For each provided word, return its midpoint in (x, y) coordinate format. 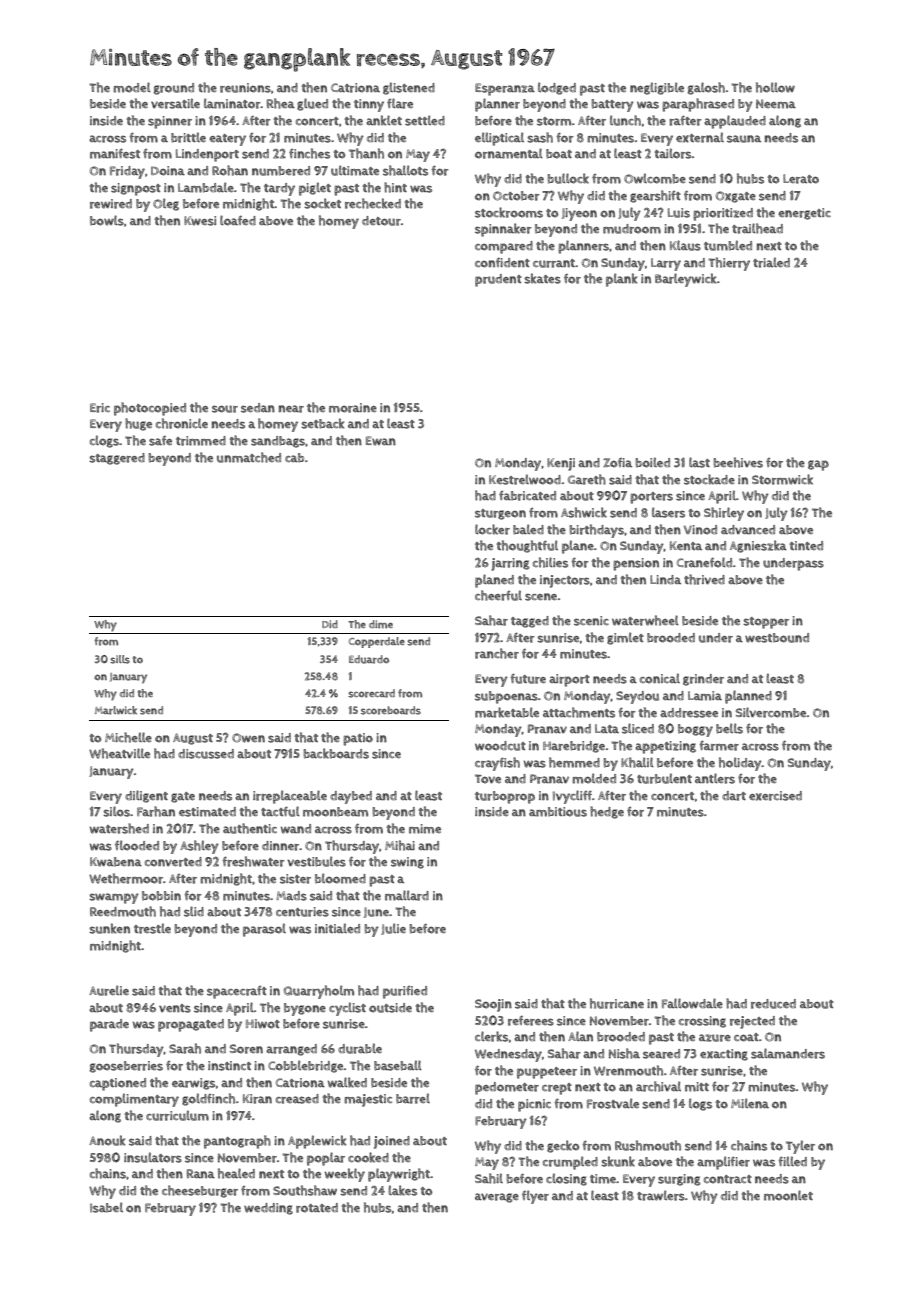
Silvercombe (771, 712)
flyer (535, 1197)
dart (734, 796)
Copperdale (377, 642)
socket (322, 203)
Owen (248, 738)
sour (225, 409)
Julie (393, 929)
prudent (498, 280)
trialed (771, 262)
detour (381, 221)
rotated (317, 1208)
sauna (744, 139)
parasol (264, 930)
